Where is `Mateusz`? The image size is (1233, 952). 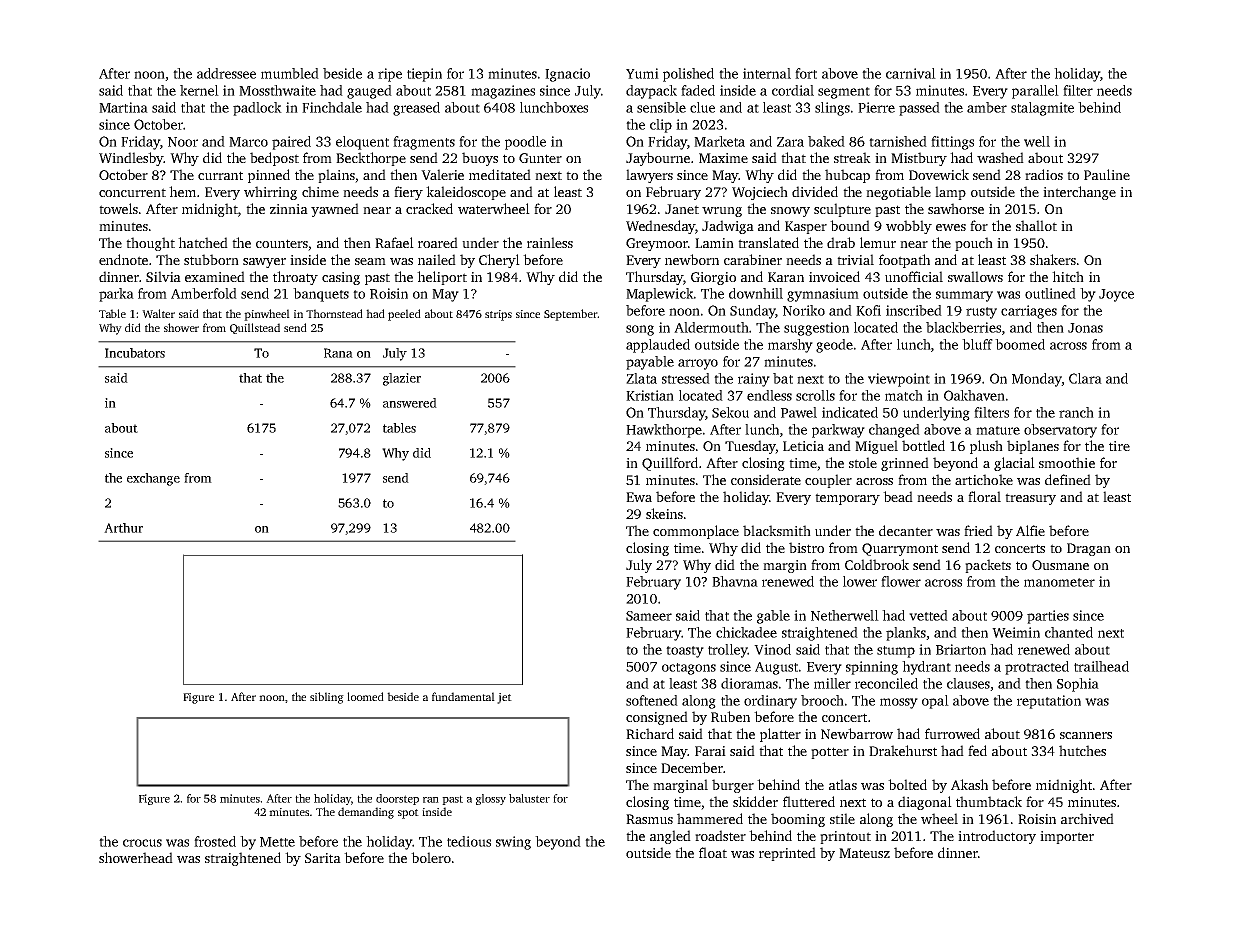
Mateusz is located at coordinates (864, 853).
